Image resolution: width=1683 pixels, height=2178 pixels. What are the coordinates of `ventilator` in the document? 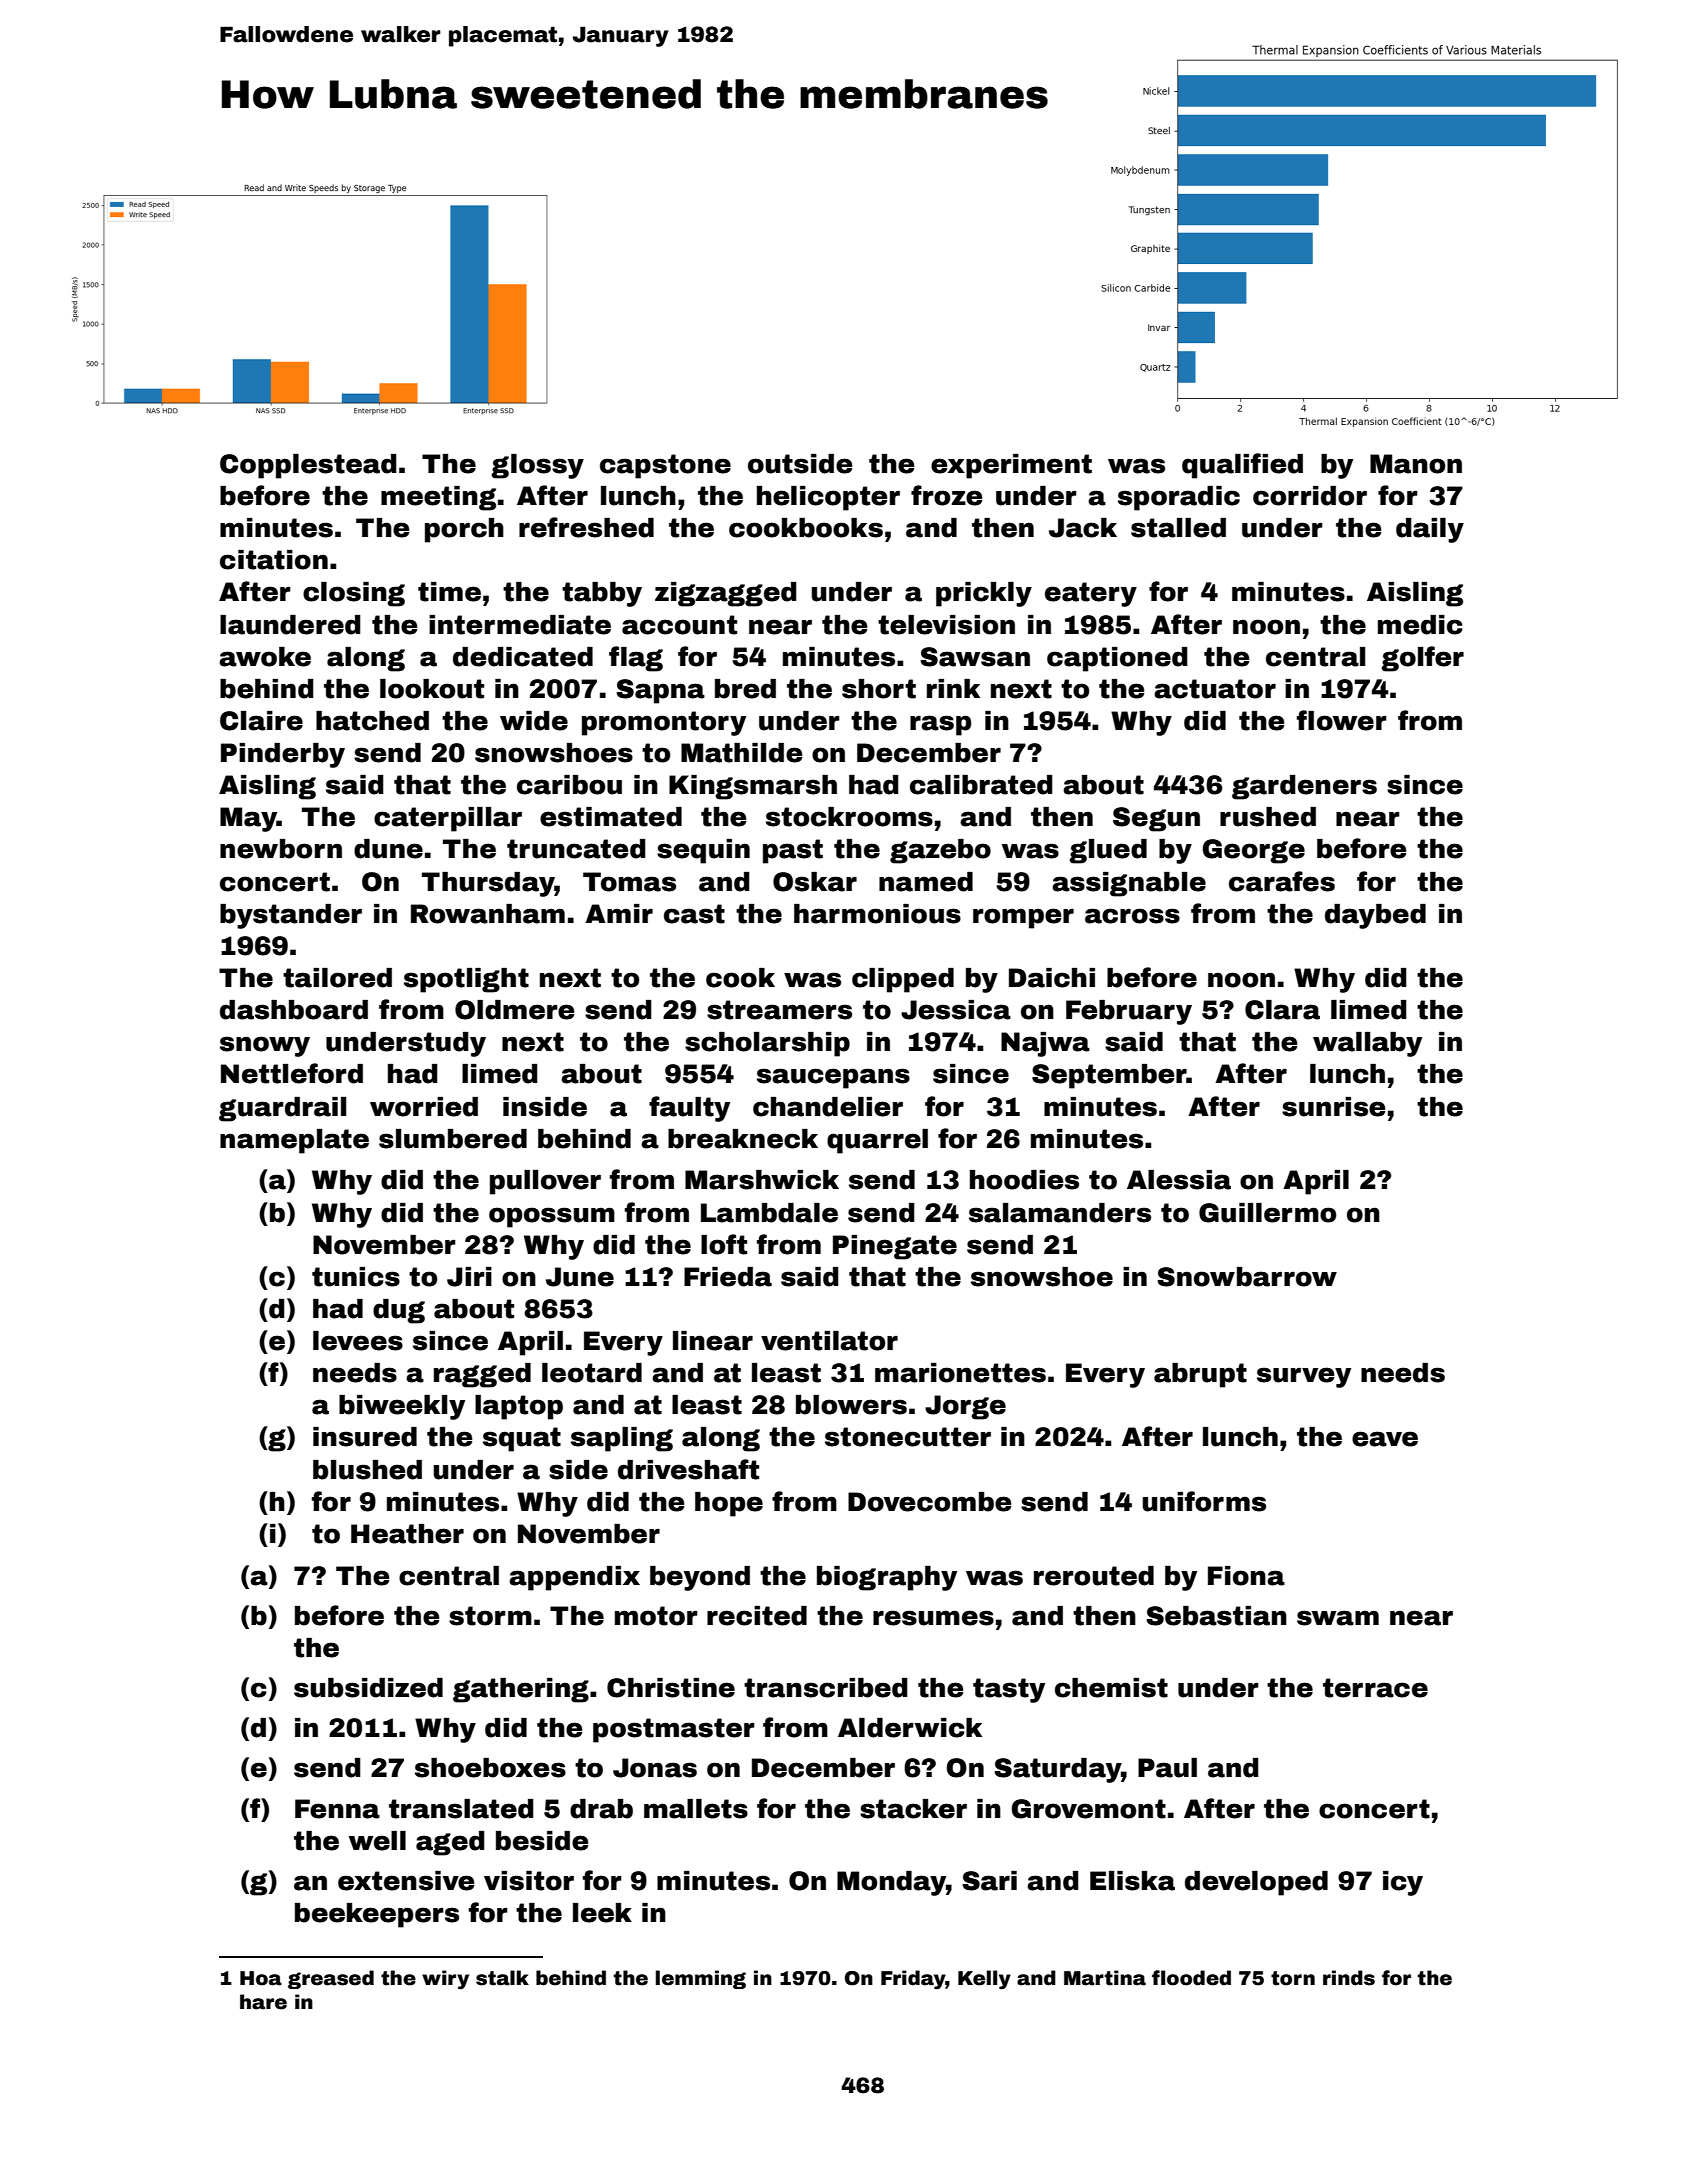 It's located at (829, 1341).
